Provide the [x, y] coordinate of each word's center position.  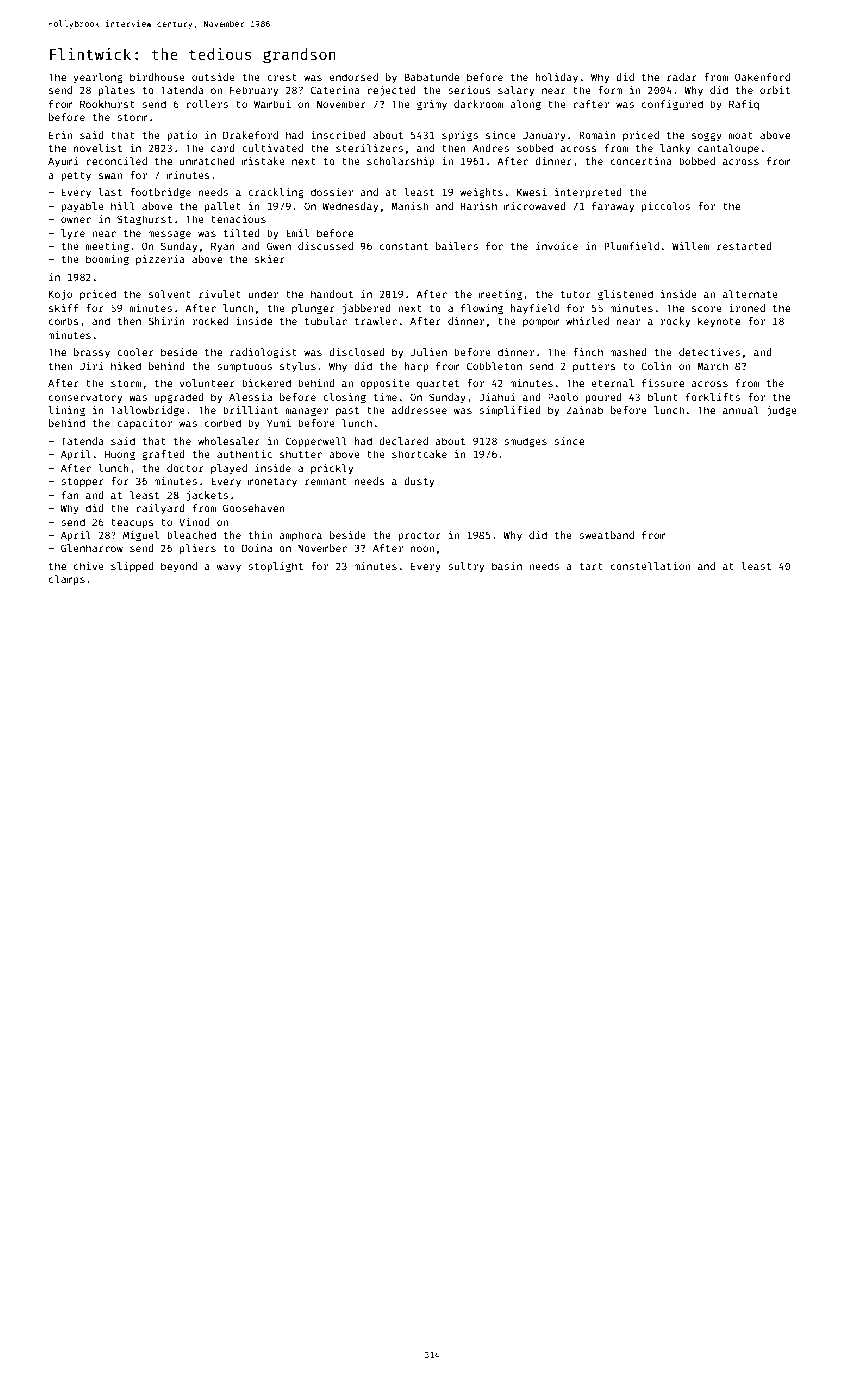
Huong [120, 456]
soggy [707, 137]
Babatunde [432, 77]
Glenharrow [92, 548]
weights [481, 193]
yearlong [98, 78]
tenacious [238, 219]
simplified [510, 411]
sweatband [606, 535]
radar [682, 77]
